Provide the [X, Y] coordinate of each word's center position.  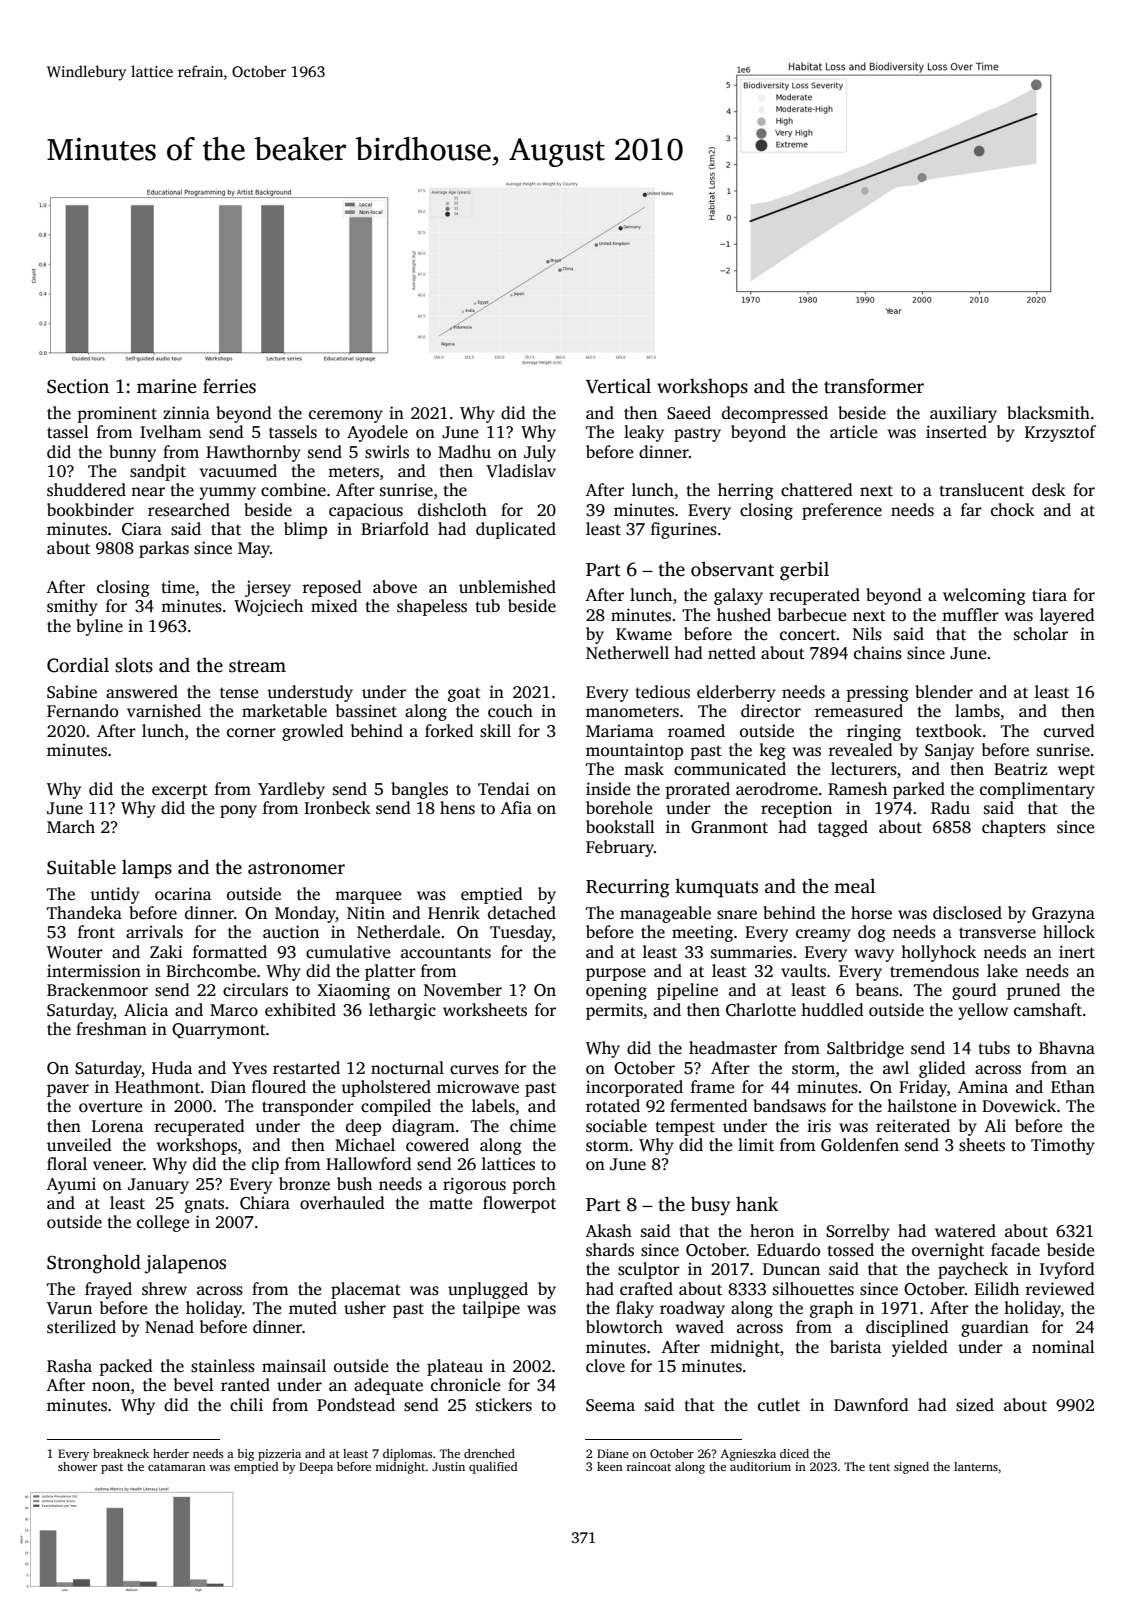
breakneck [121, 1453]
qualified [493, 1468]
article [854, 432]
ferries [229, 386]
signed [911, 1468]
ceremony [346, 416]
